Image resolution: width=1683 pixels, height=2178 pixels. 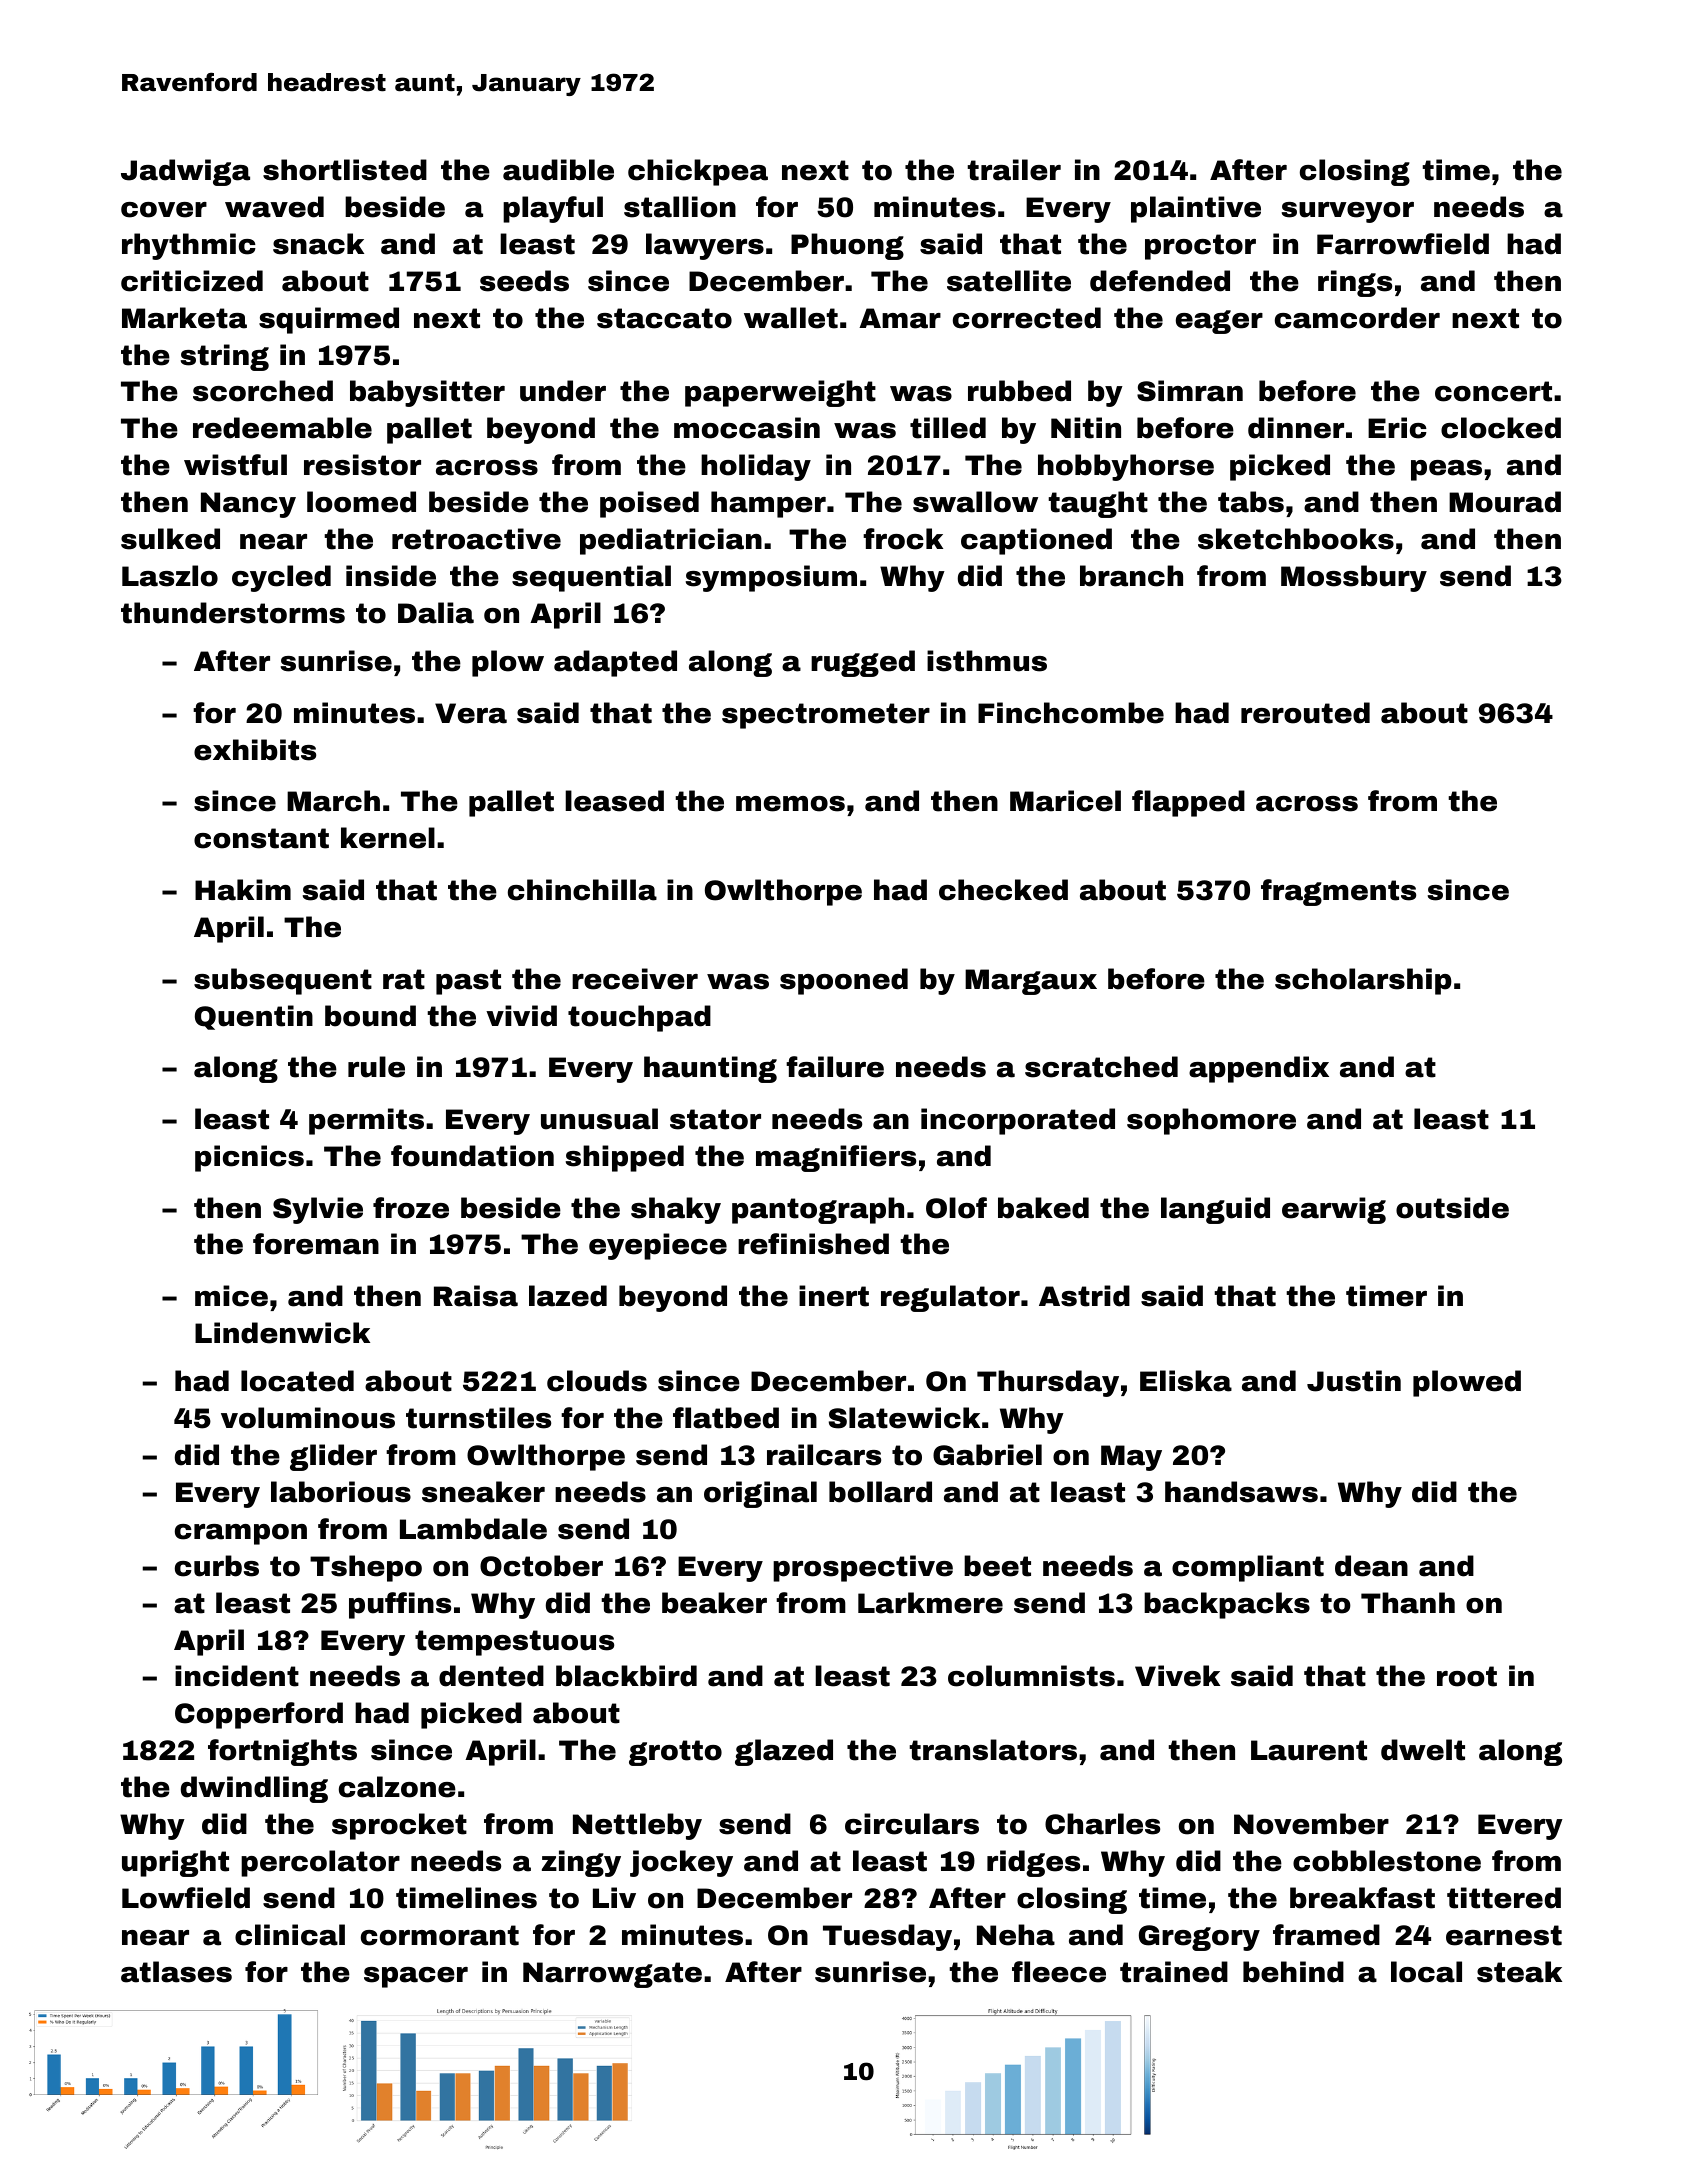 I want to click on satellite, so click(x=1009, y=281).
